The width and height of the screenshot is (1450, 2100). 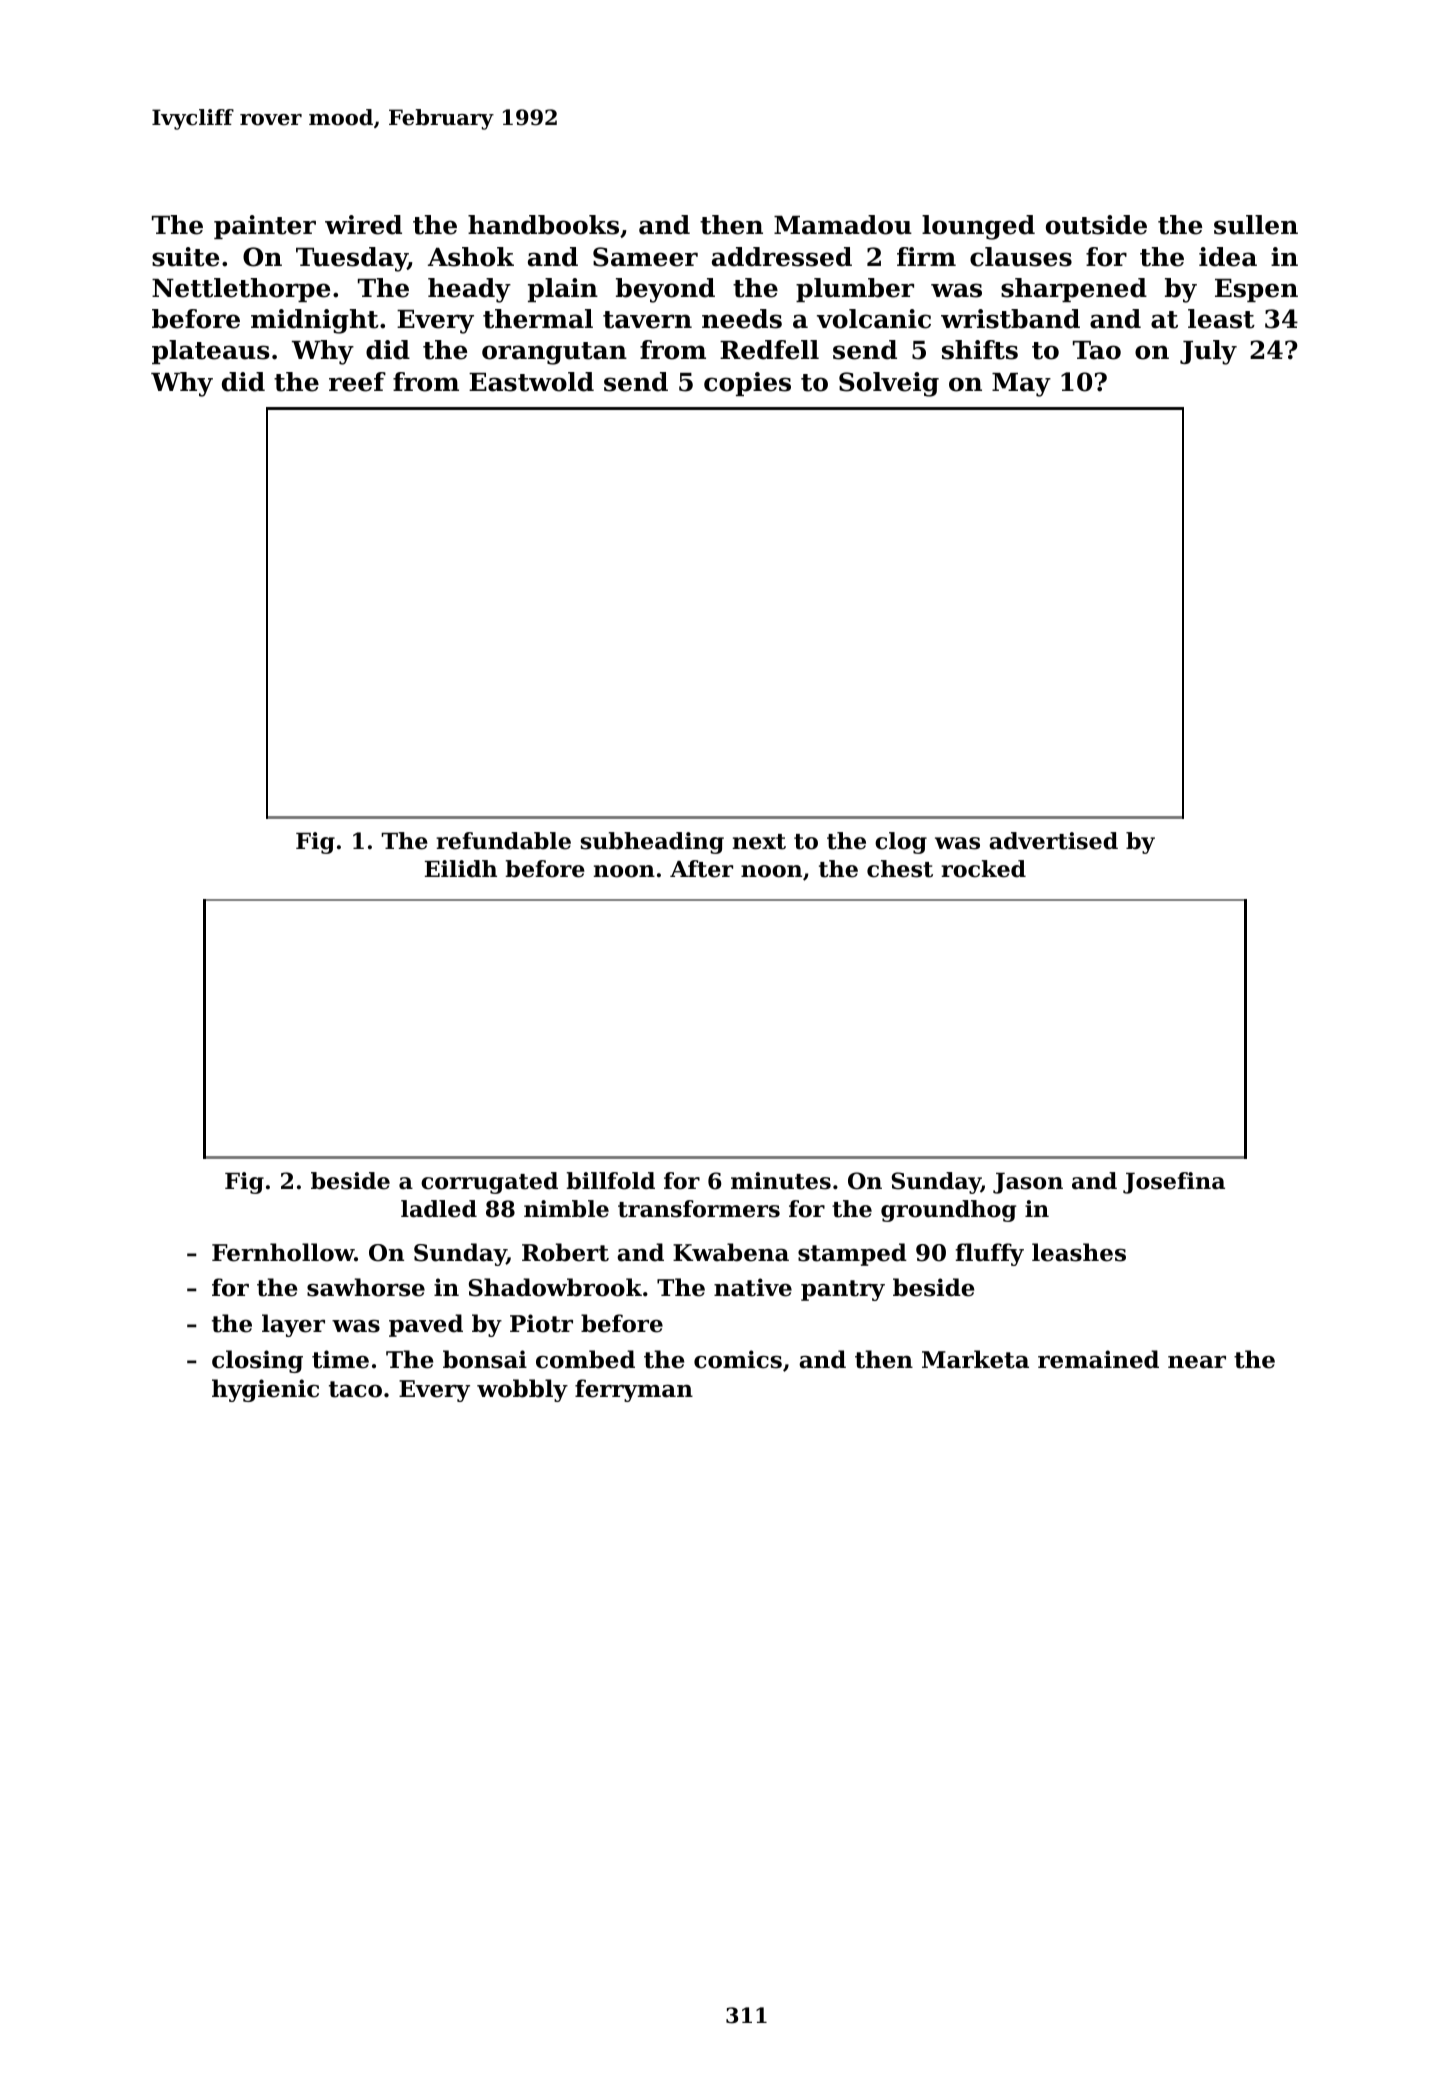 I want to click on Eilidh, so click(x=461, y=869).
